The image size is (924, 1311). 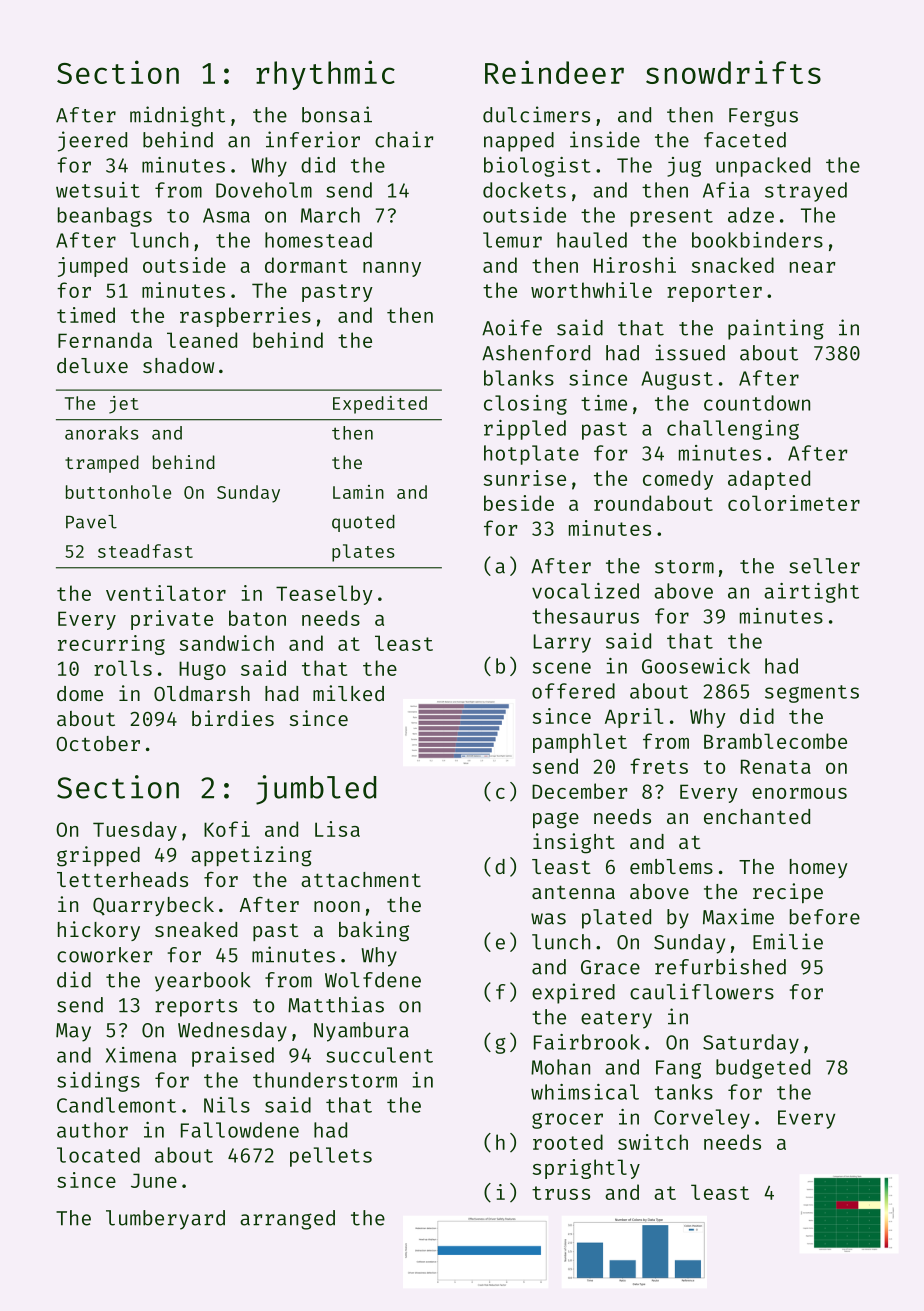 I want to click on truss, so click(x=561, y=1193).
